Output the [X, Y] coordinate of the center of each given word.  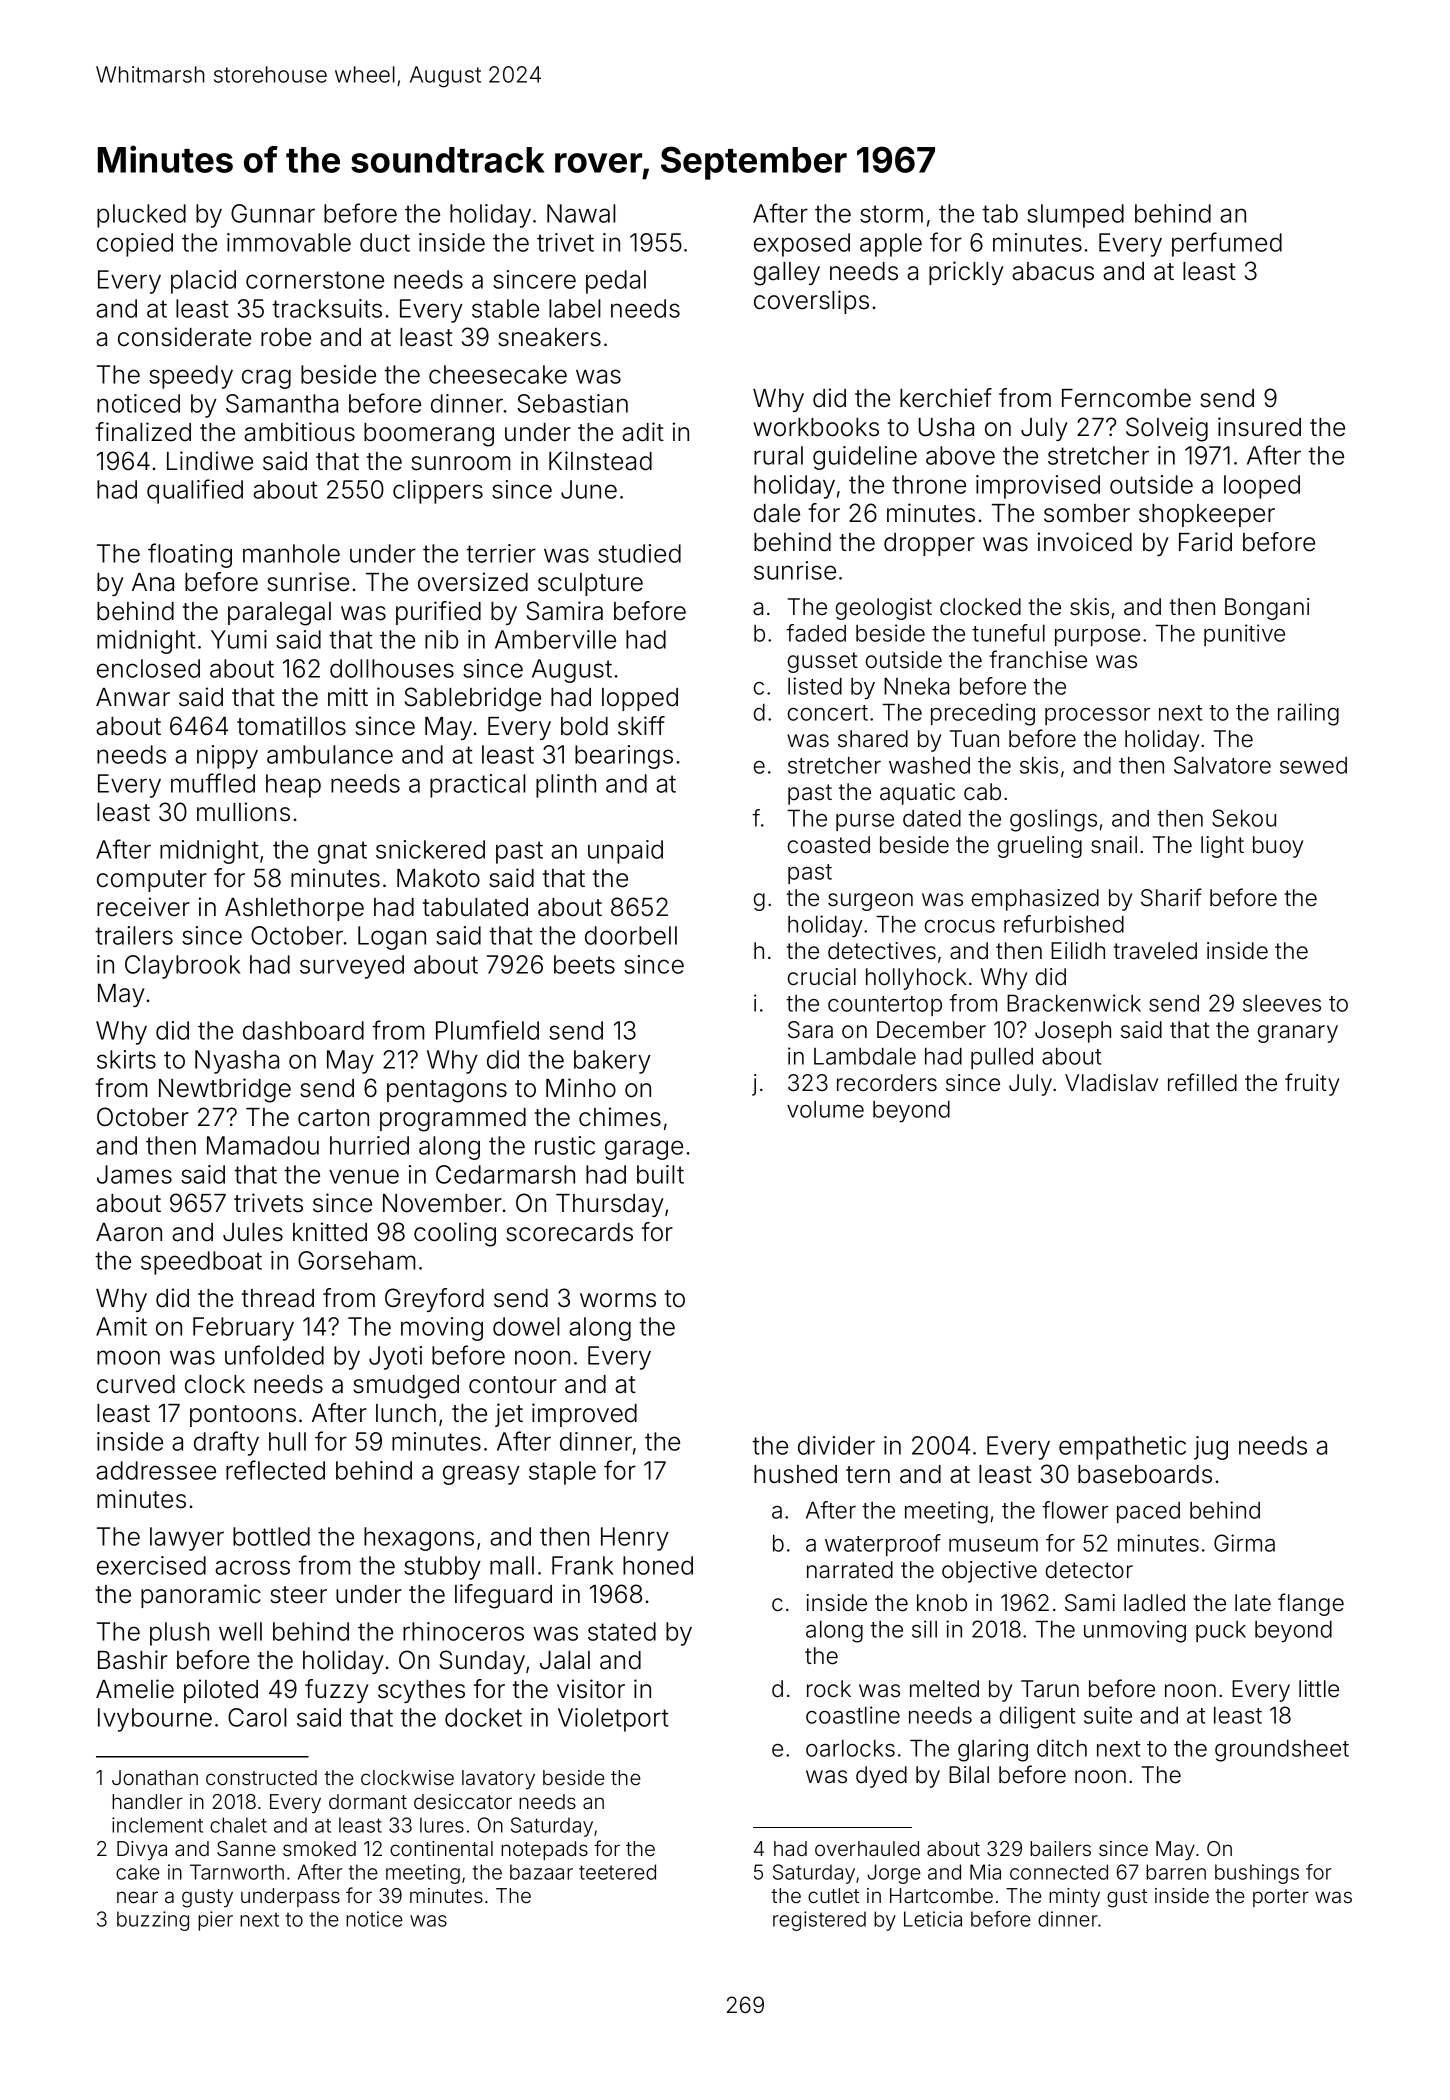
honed [658, 1565]
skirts [126, 1059]
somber [1087, 513]
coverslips [811, 302]
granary [1298, 1034]
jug [1211, 1448]
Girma [1244, 1543]
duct [385, 242]
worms [618, 1300]
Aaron [129, 1232]
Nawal [581, 213]
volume [825, 1109]
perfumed [1227, 244]
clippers [438, 492]
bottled [271, 1536]
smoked [319, 1848]
